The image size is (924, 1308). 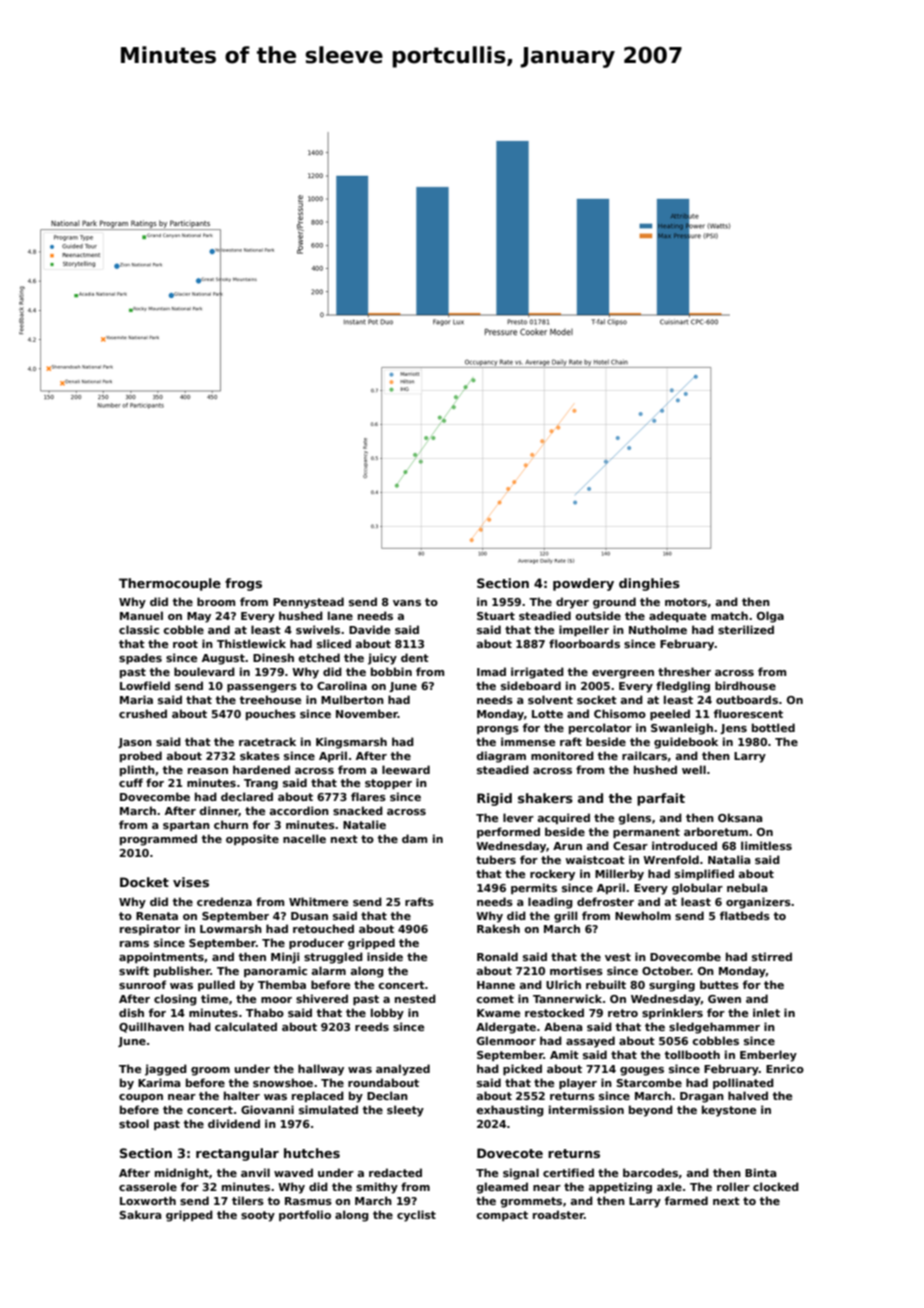 I want to click on nested, so click(x=415, y=998).
